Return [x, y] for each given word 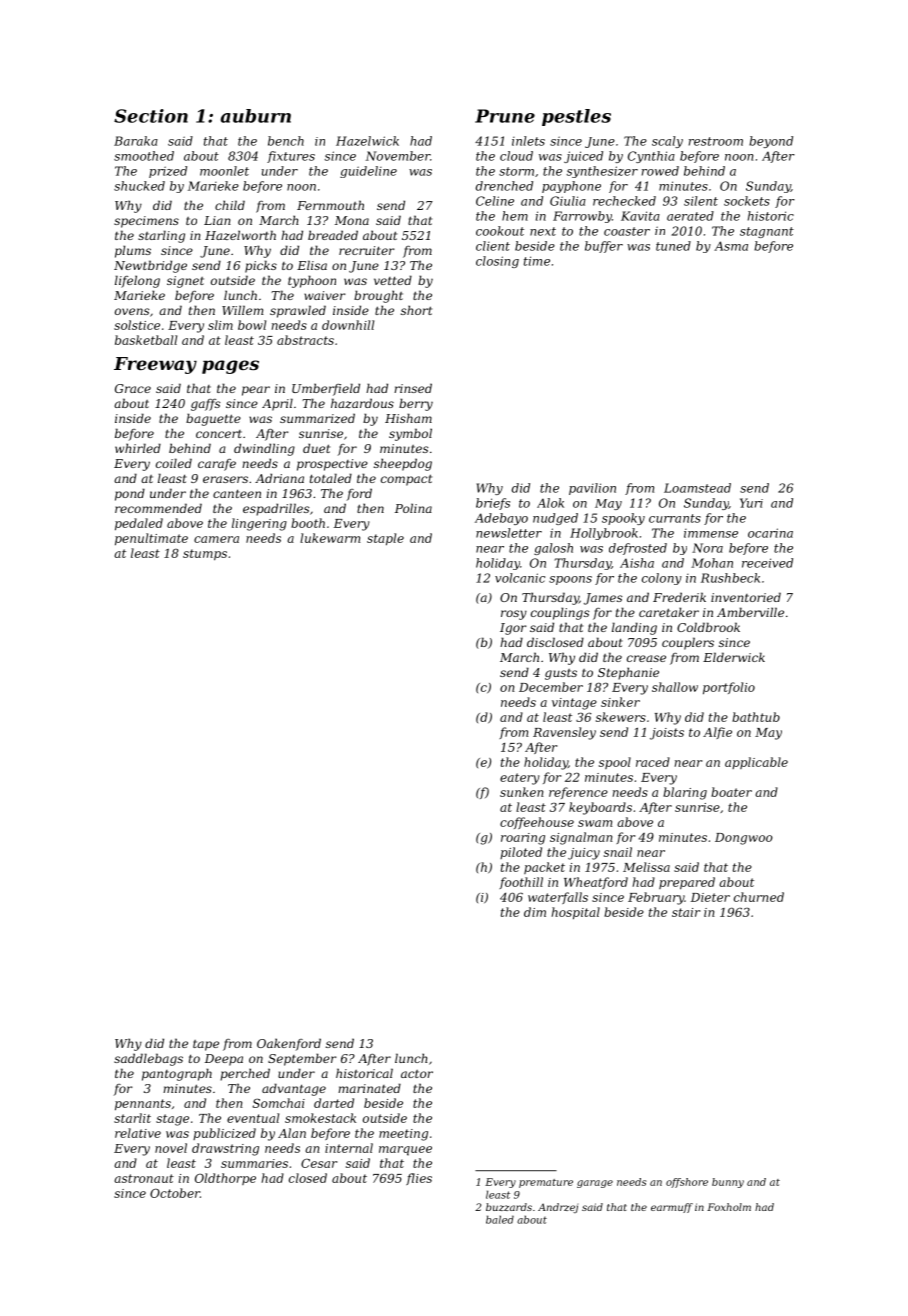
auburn [256, 116]
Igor [513, 629]
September [302, 1059]
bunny [728, 1183]
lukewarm [330, 538]
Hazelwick [367, 141]
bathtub [756, 717]
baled [500, 1219]
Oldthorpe [225, 1179]
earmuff [672, 1208]
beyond [771, 142]
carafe [217, 465]
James [603, 599]
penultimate [151, 539]
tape [206, 1045]
